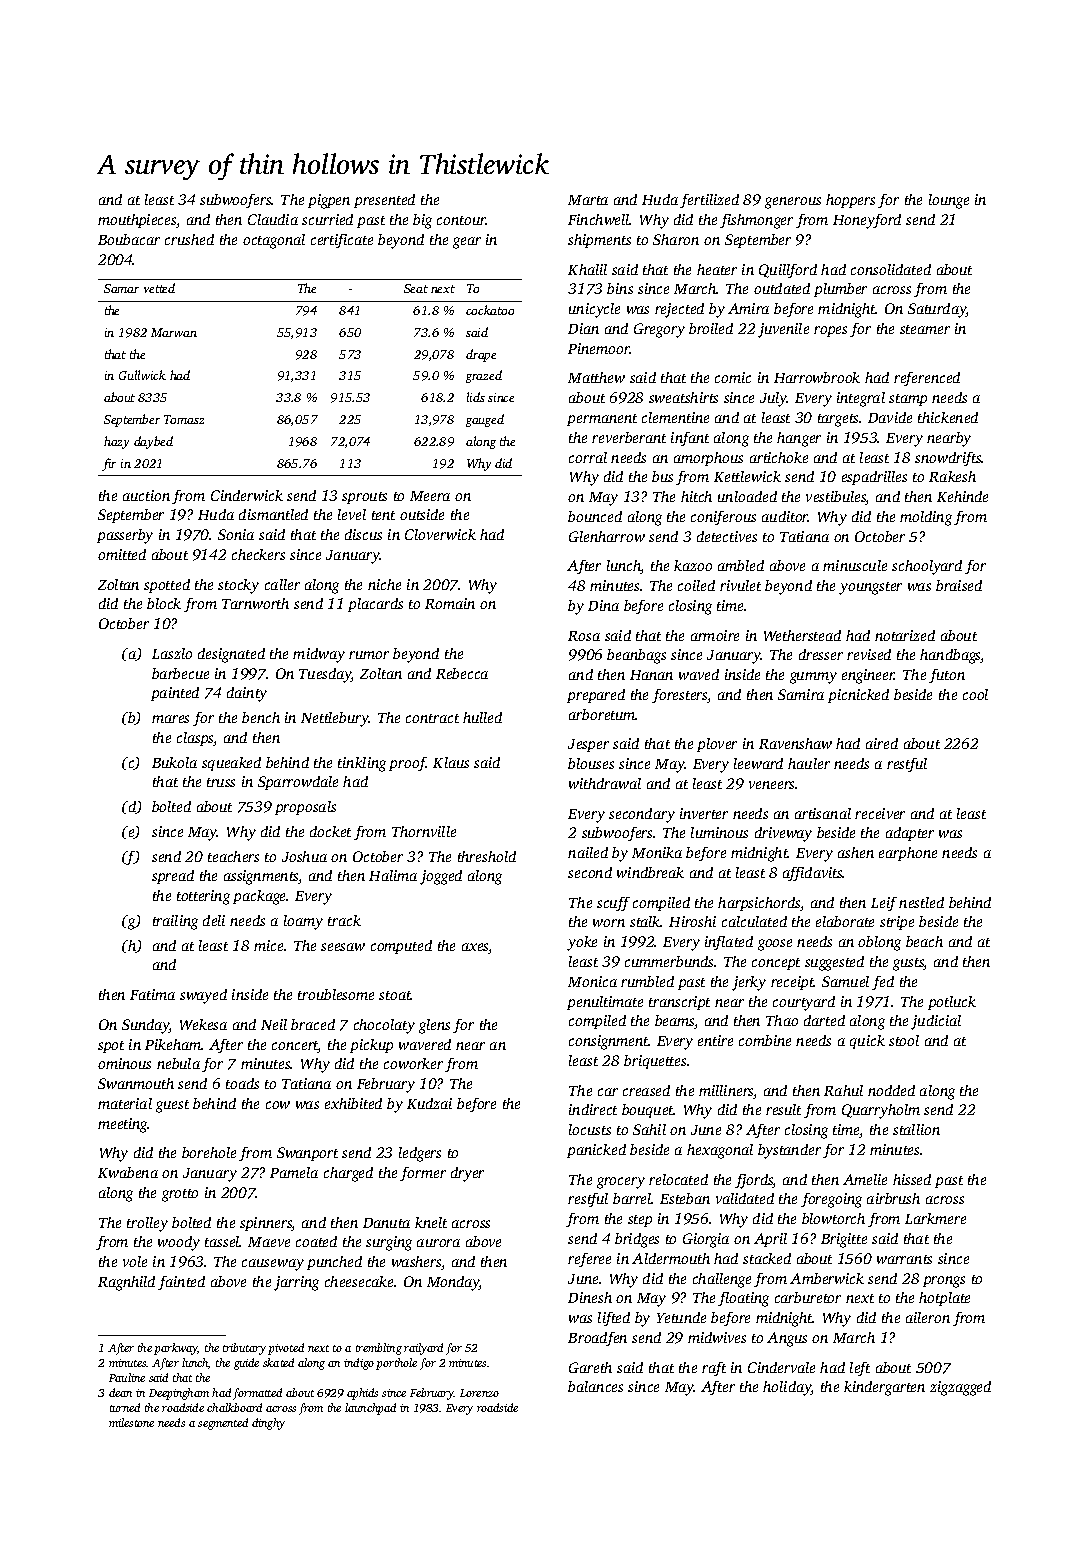  I want to click on Boubacar, so click(129, 239).
